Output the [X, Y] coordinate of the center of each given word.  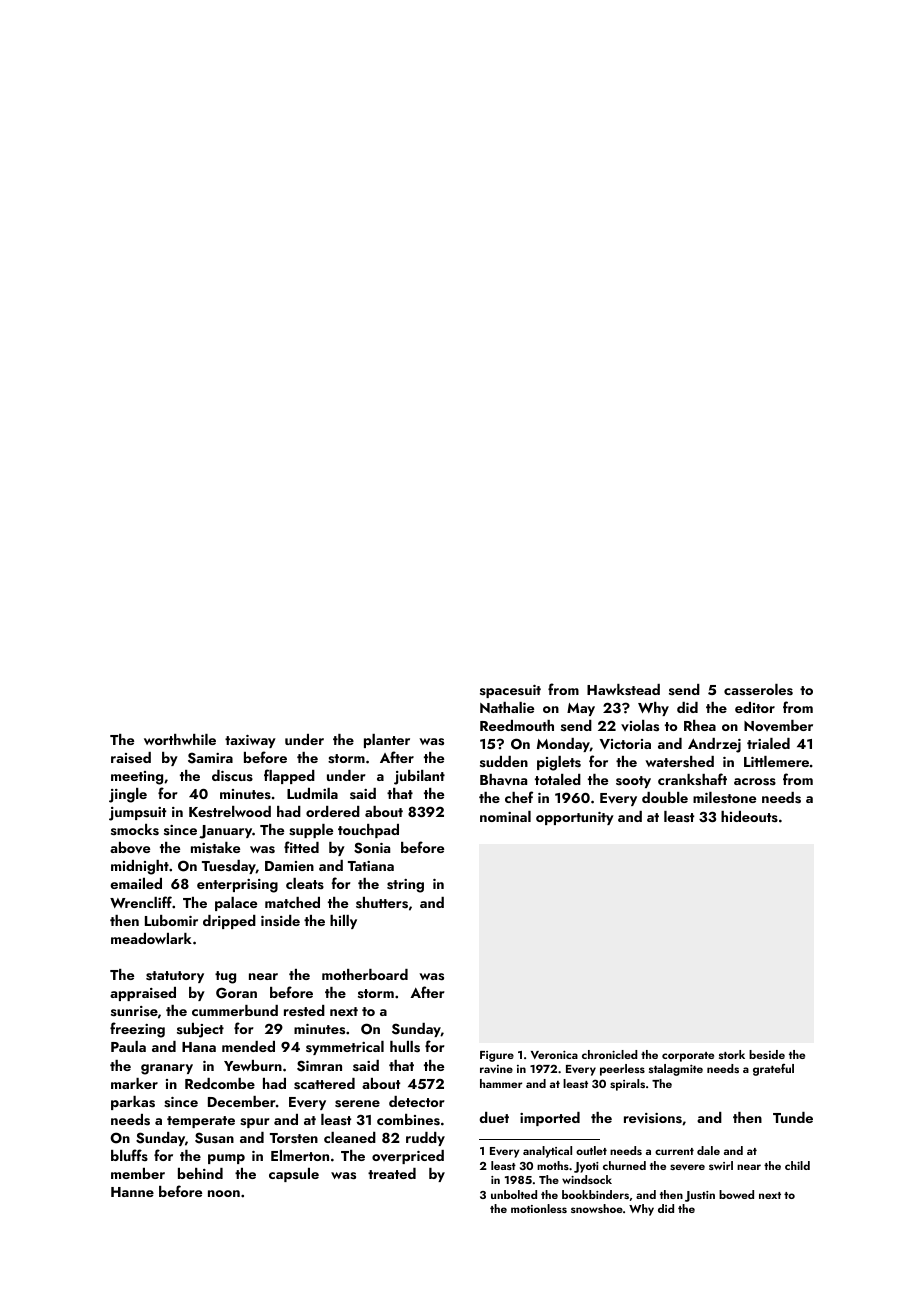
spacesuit [510, 691]
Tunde [793, 1117]
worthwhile [180, 739]
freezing [137, 1030]
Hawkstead [623, 690]
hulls [405, 1047]
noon [224, 1193]
